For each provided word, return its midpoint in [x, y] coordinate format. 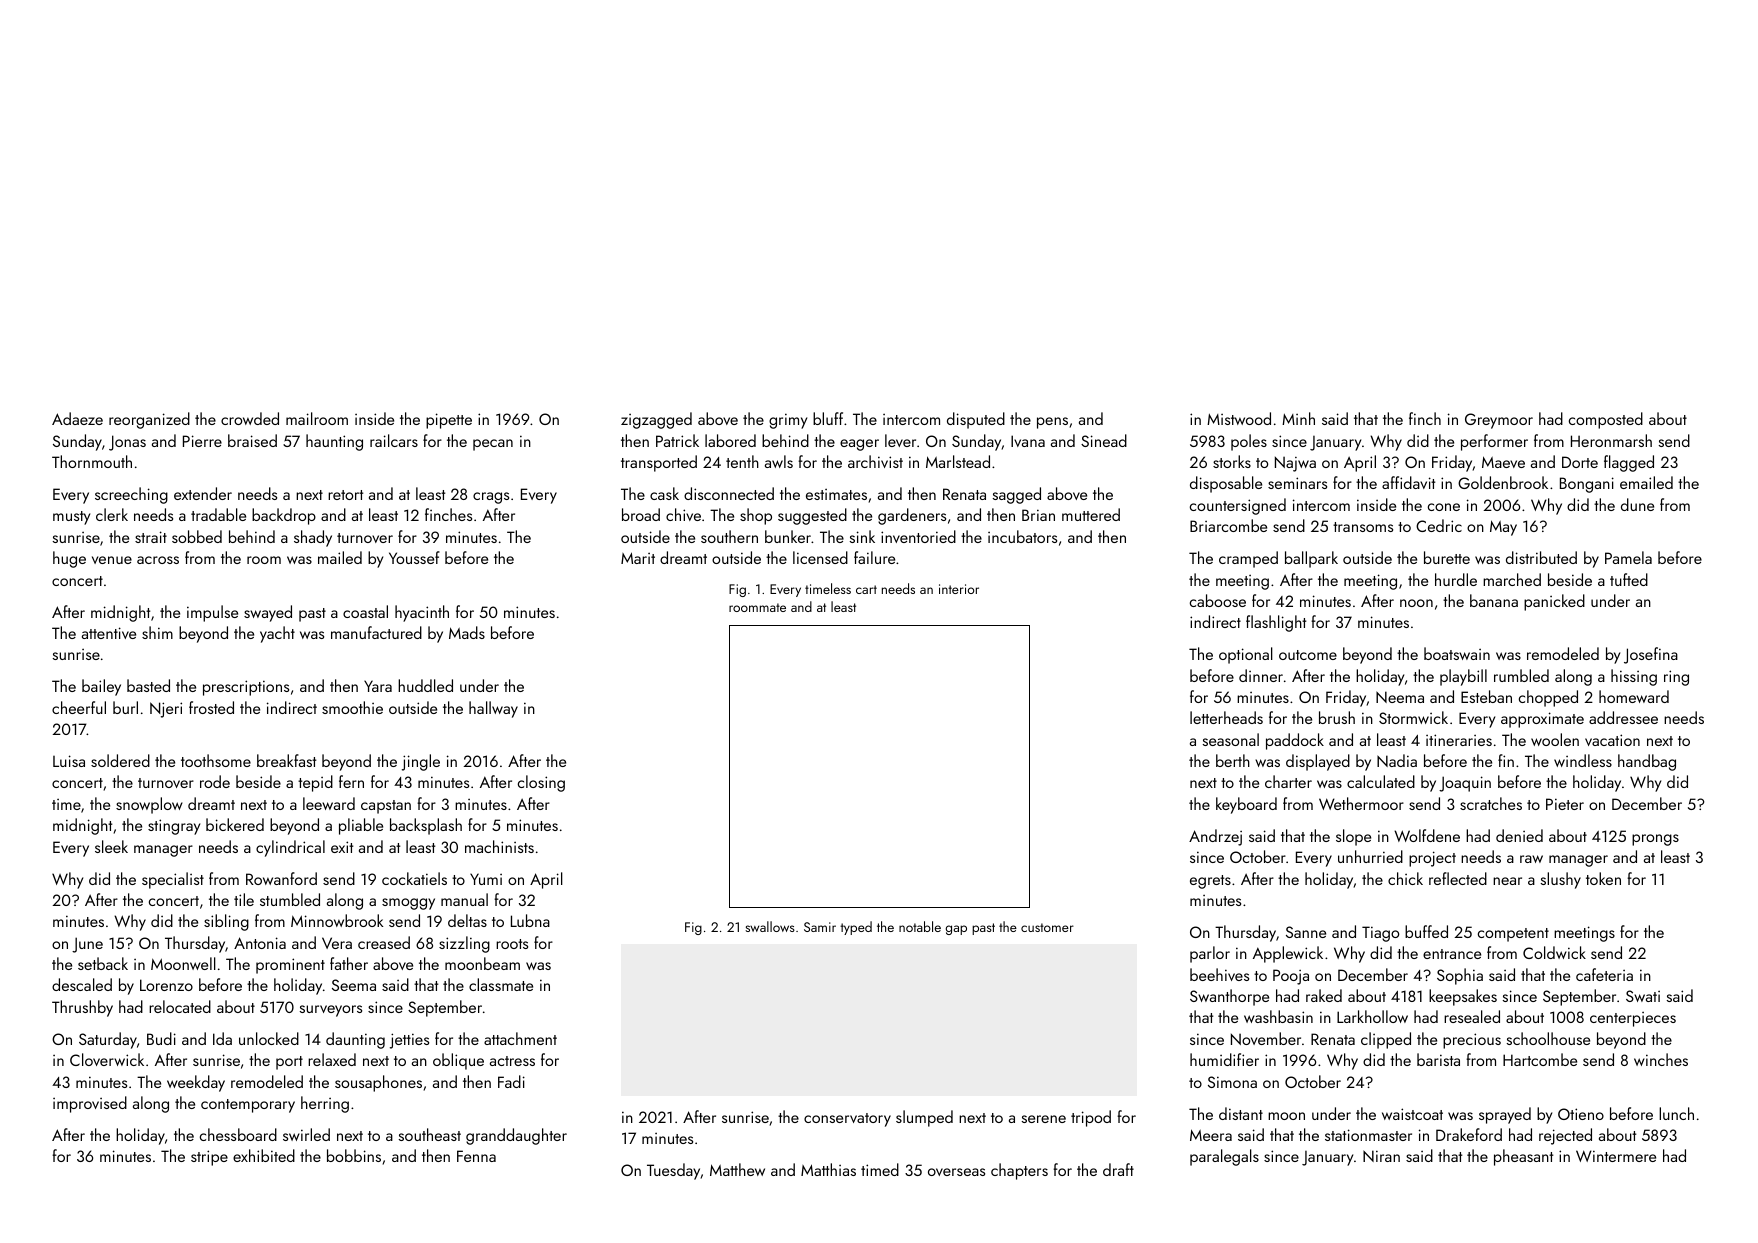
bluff [828, 418]
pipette [449, 421]
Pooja [1291, 977]
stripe [209, 1158]
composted [1606, 420]
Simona [1232, 1082]
